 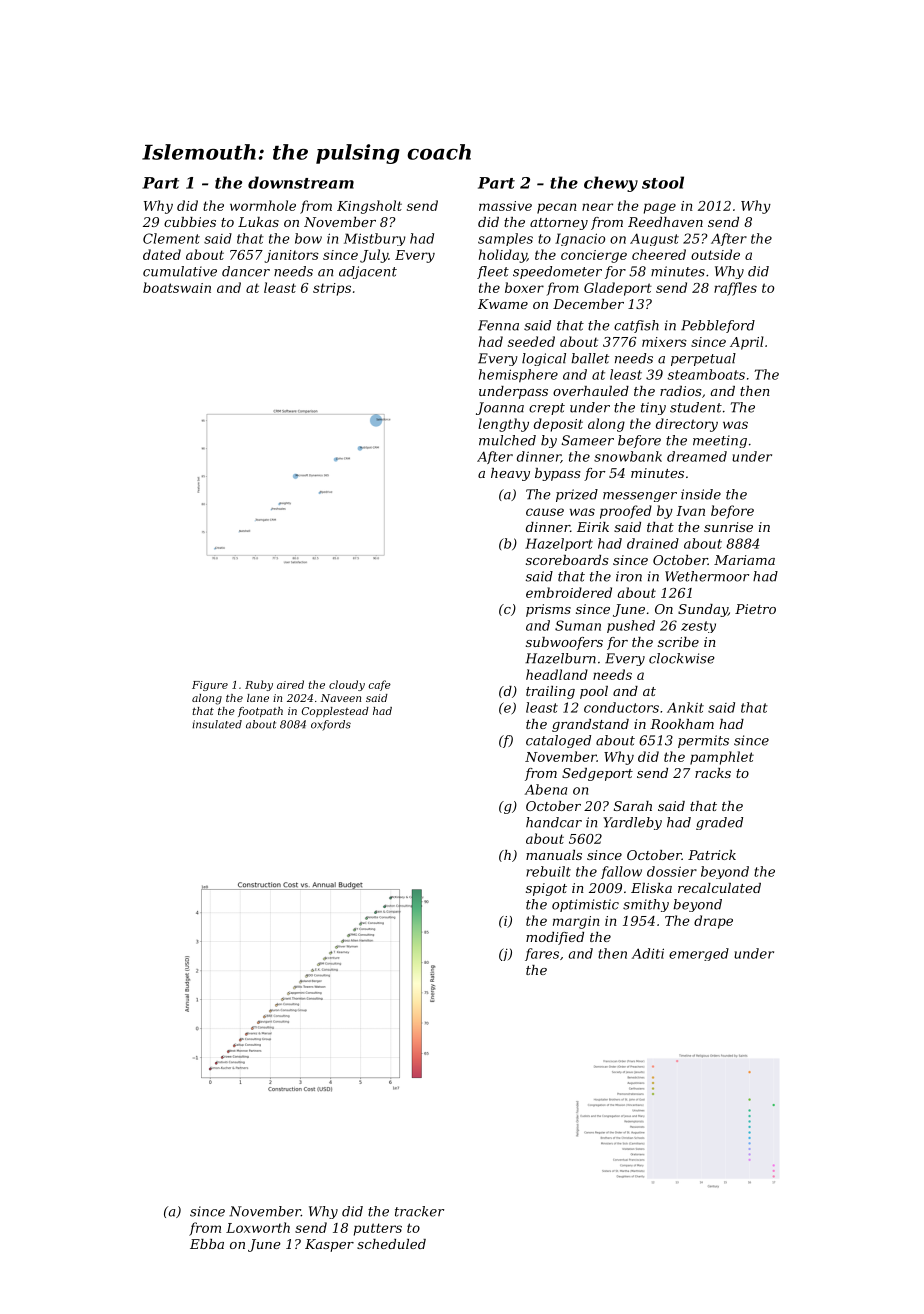 What do you see at coordinates (663, 182) in the page?
I see `stool` at bounding box center [663, 182].
